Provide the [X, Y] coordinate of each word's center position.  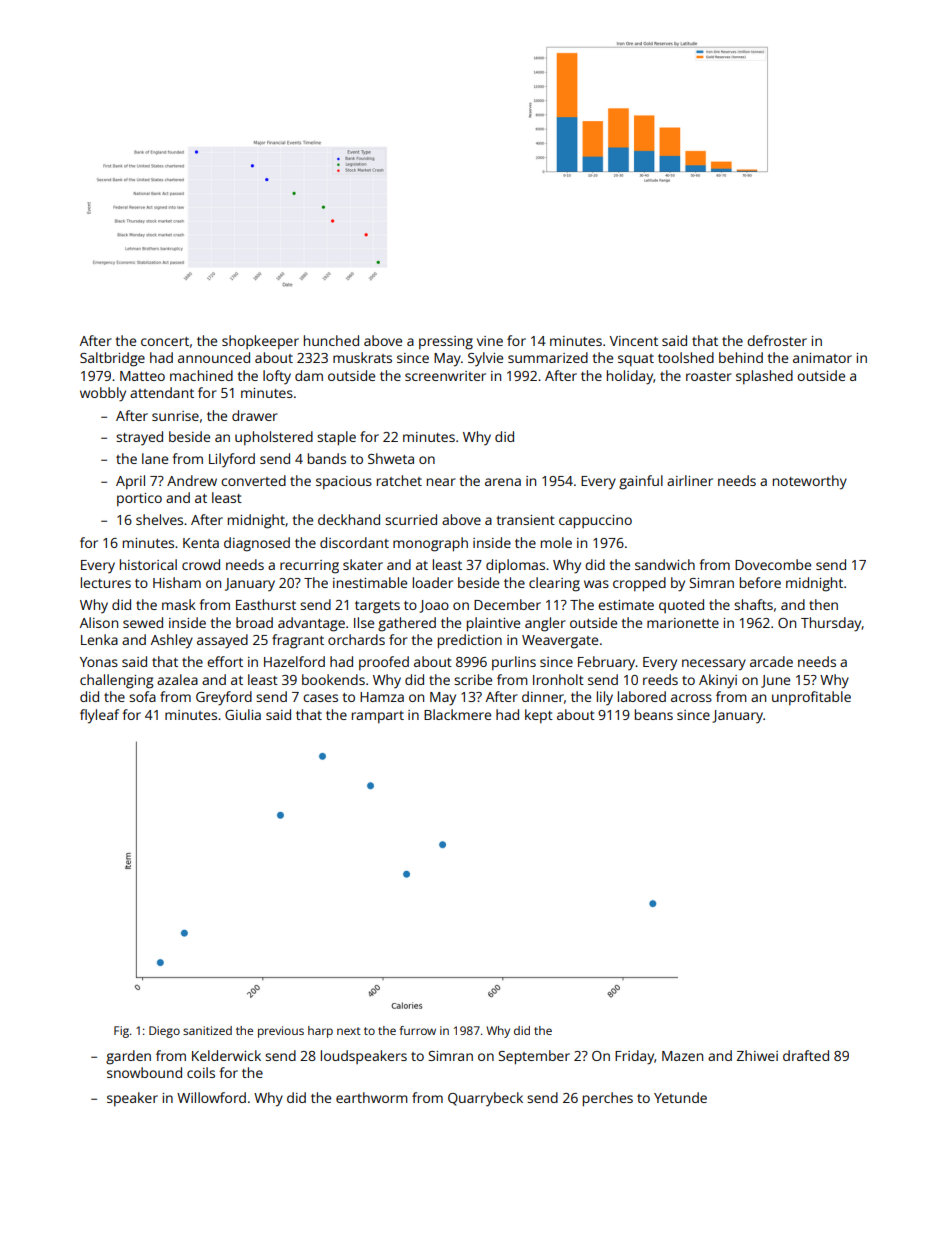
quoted [681, 606]
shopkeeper [260, 342]
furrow [417, 1030]
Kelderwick [226, 1055]
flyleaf [99, 716]
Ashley [172, 641]
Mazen [682, 1056]
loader [433, 582]
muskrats [362, 357]
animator [822, 358]
